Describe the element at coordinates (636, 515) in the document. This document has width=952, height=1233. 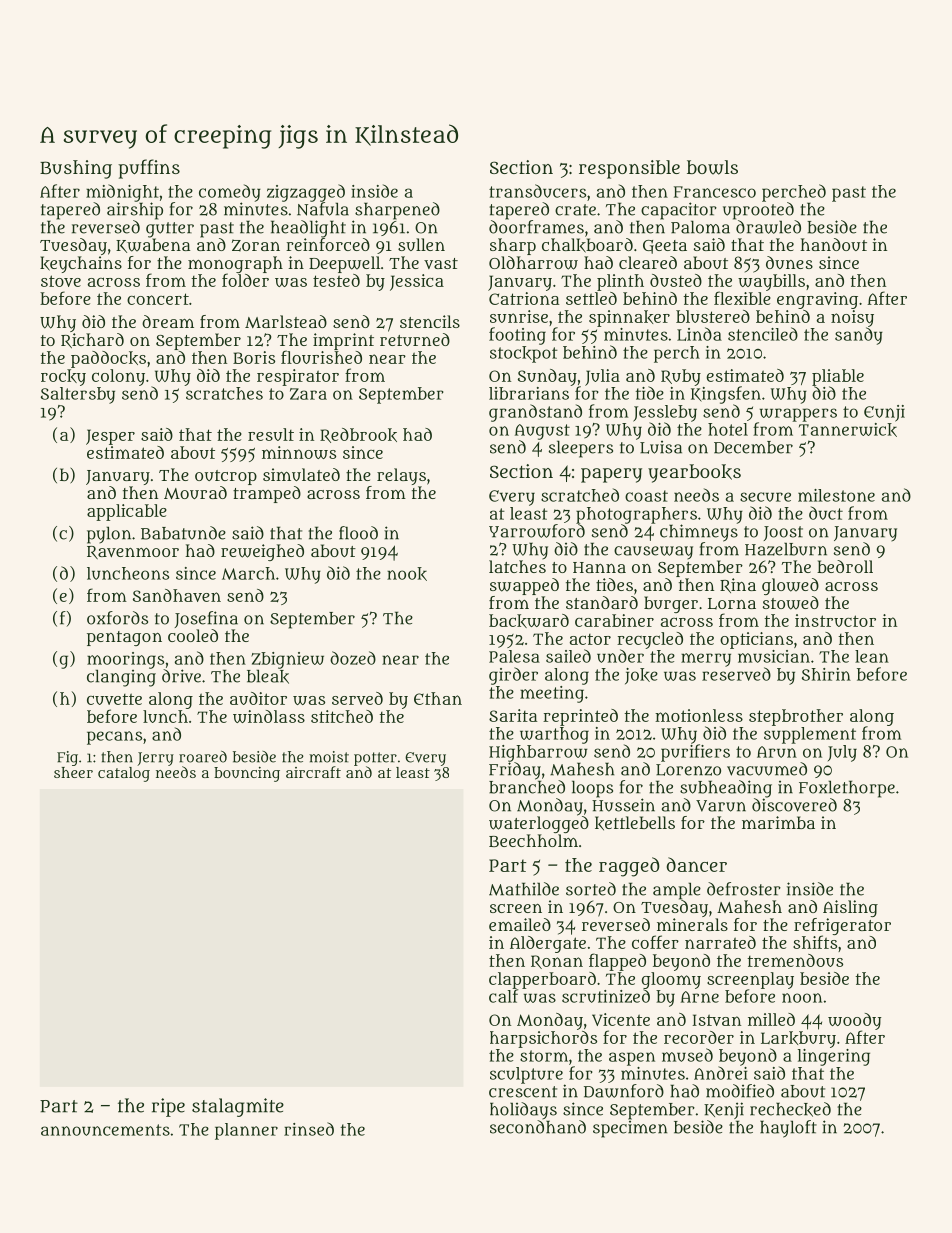
I see `photographers` at that location.
